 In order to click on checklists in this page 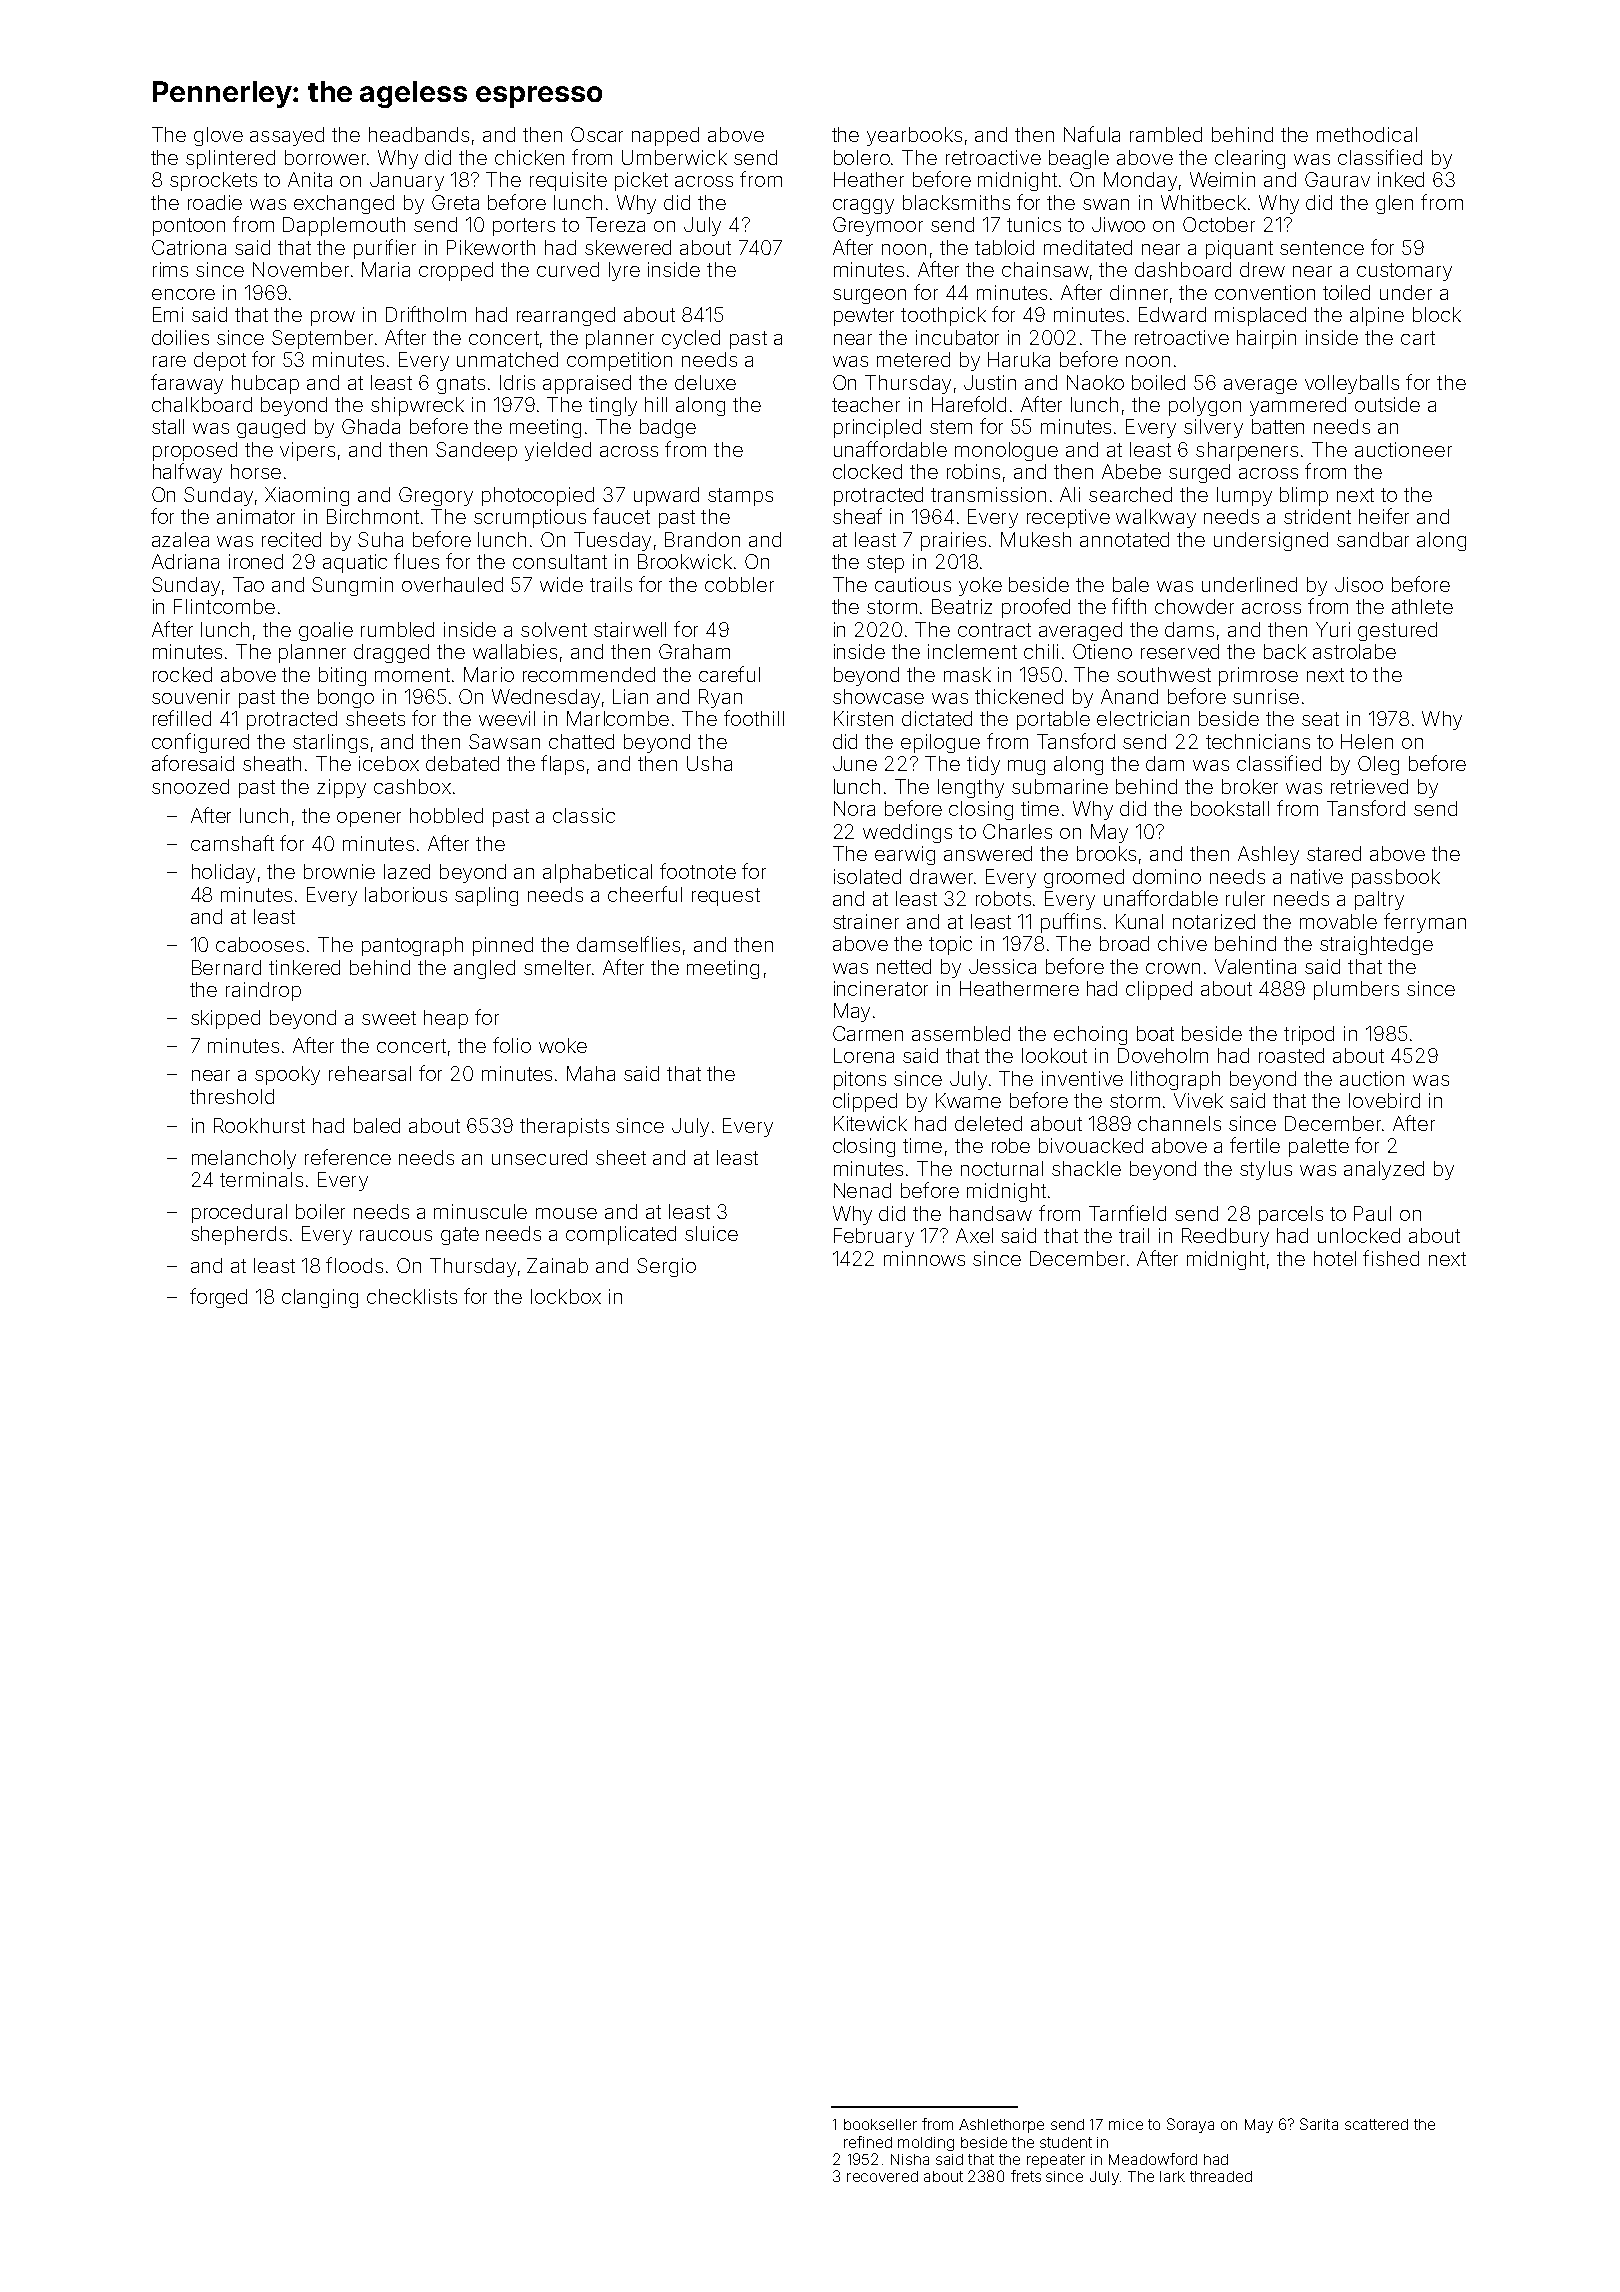, I will do `click(412, 1296)`.
